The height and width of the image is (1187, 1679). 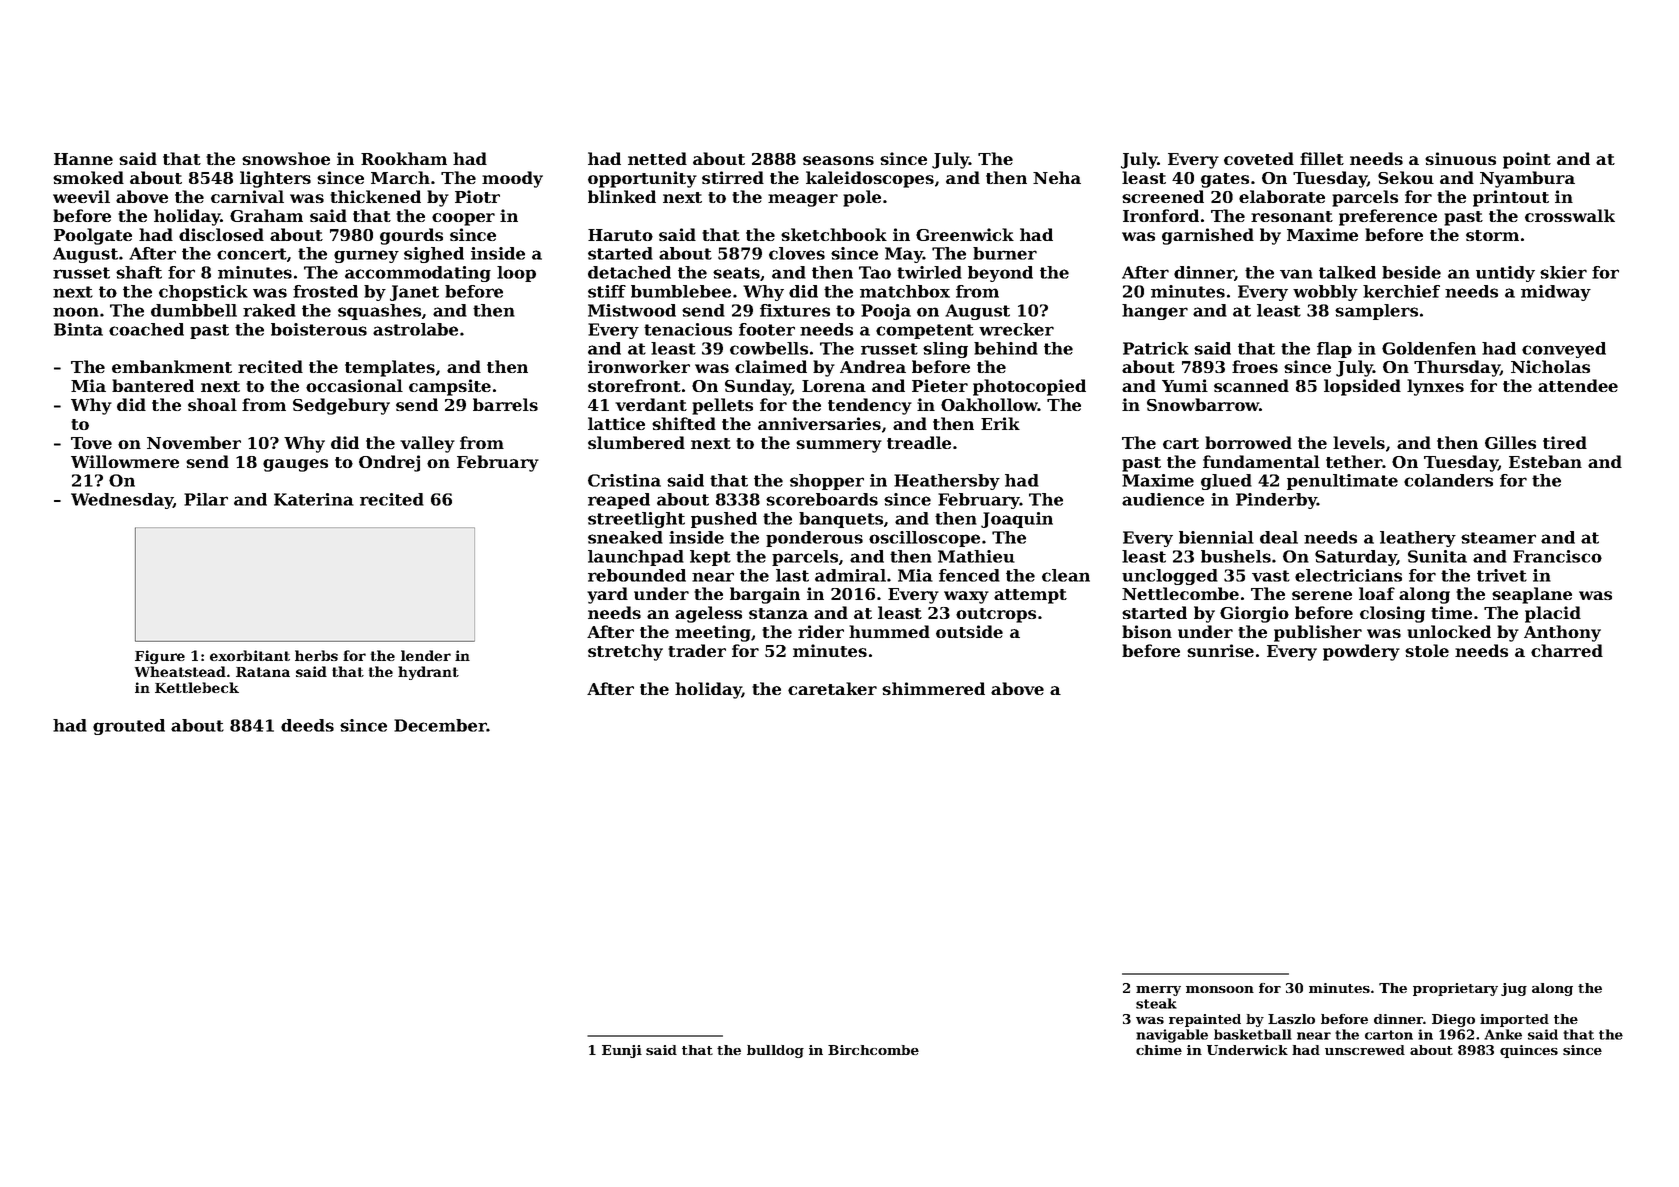 I want to click on bantered, so click(x=153, y=385).
